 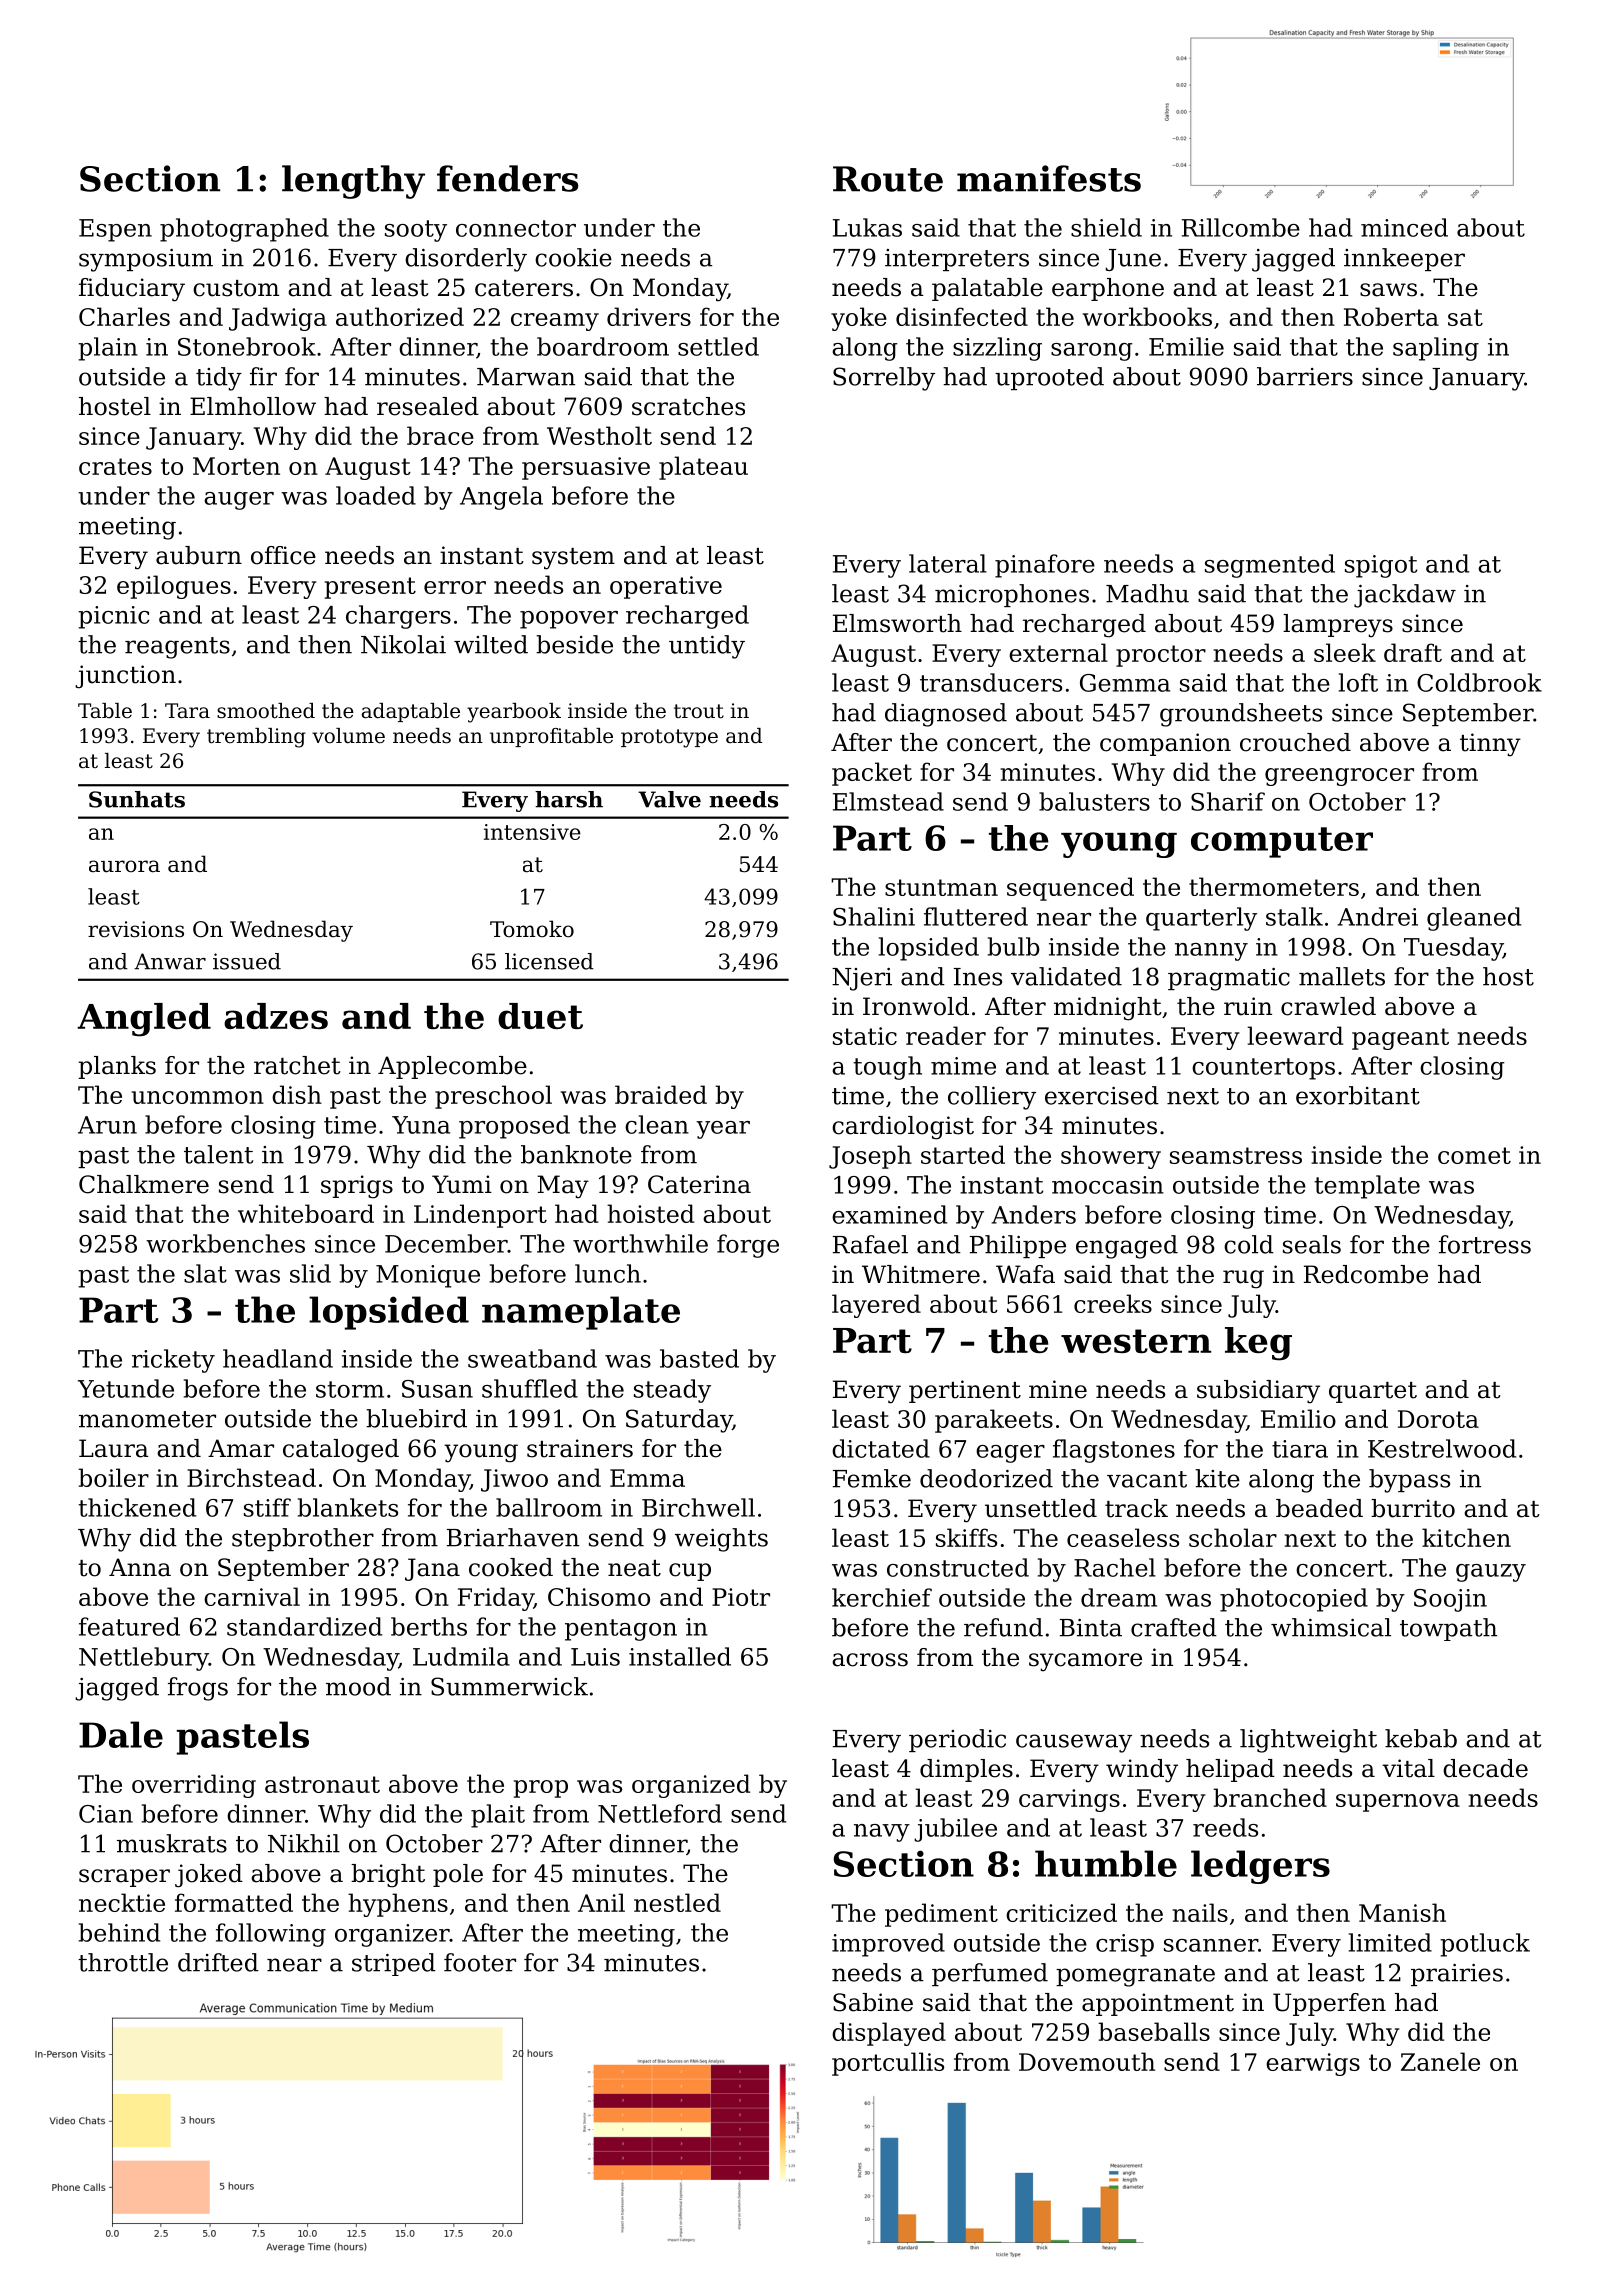 What do you see at coordinates (1436, 349) in the screenshot?
I see `sapling` at bounding box center [1436, 349].
